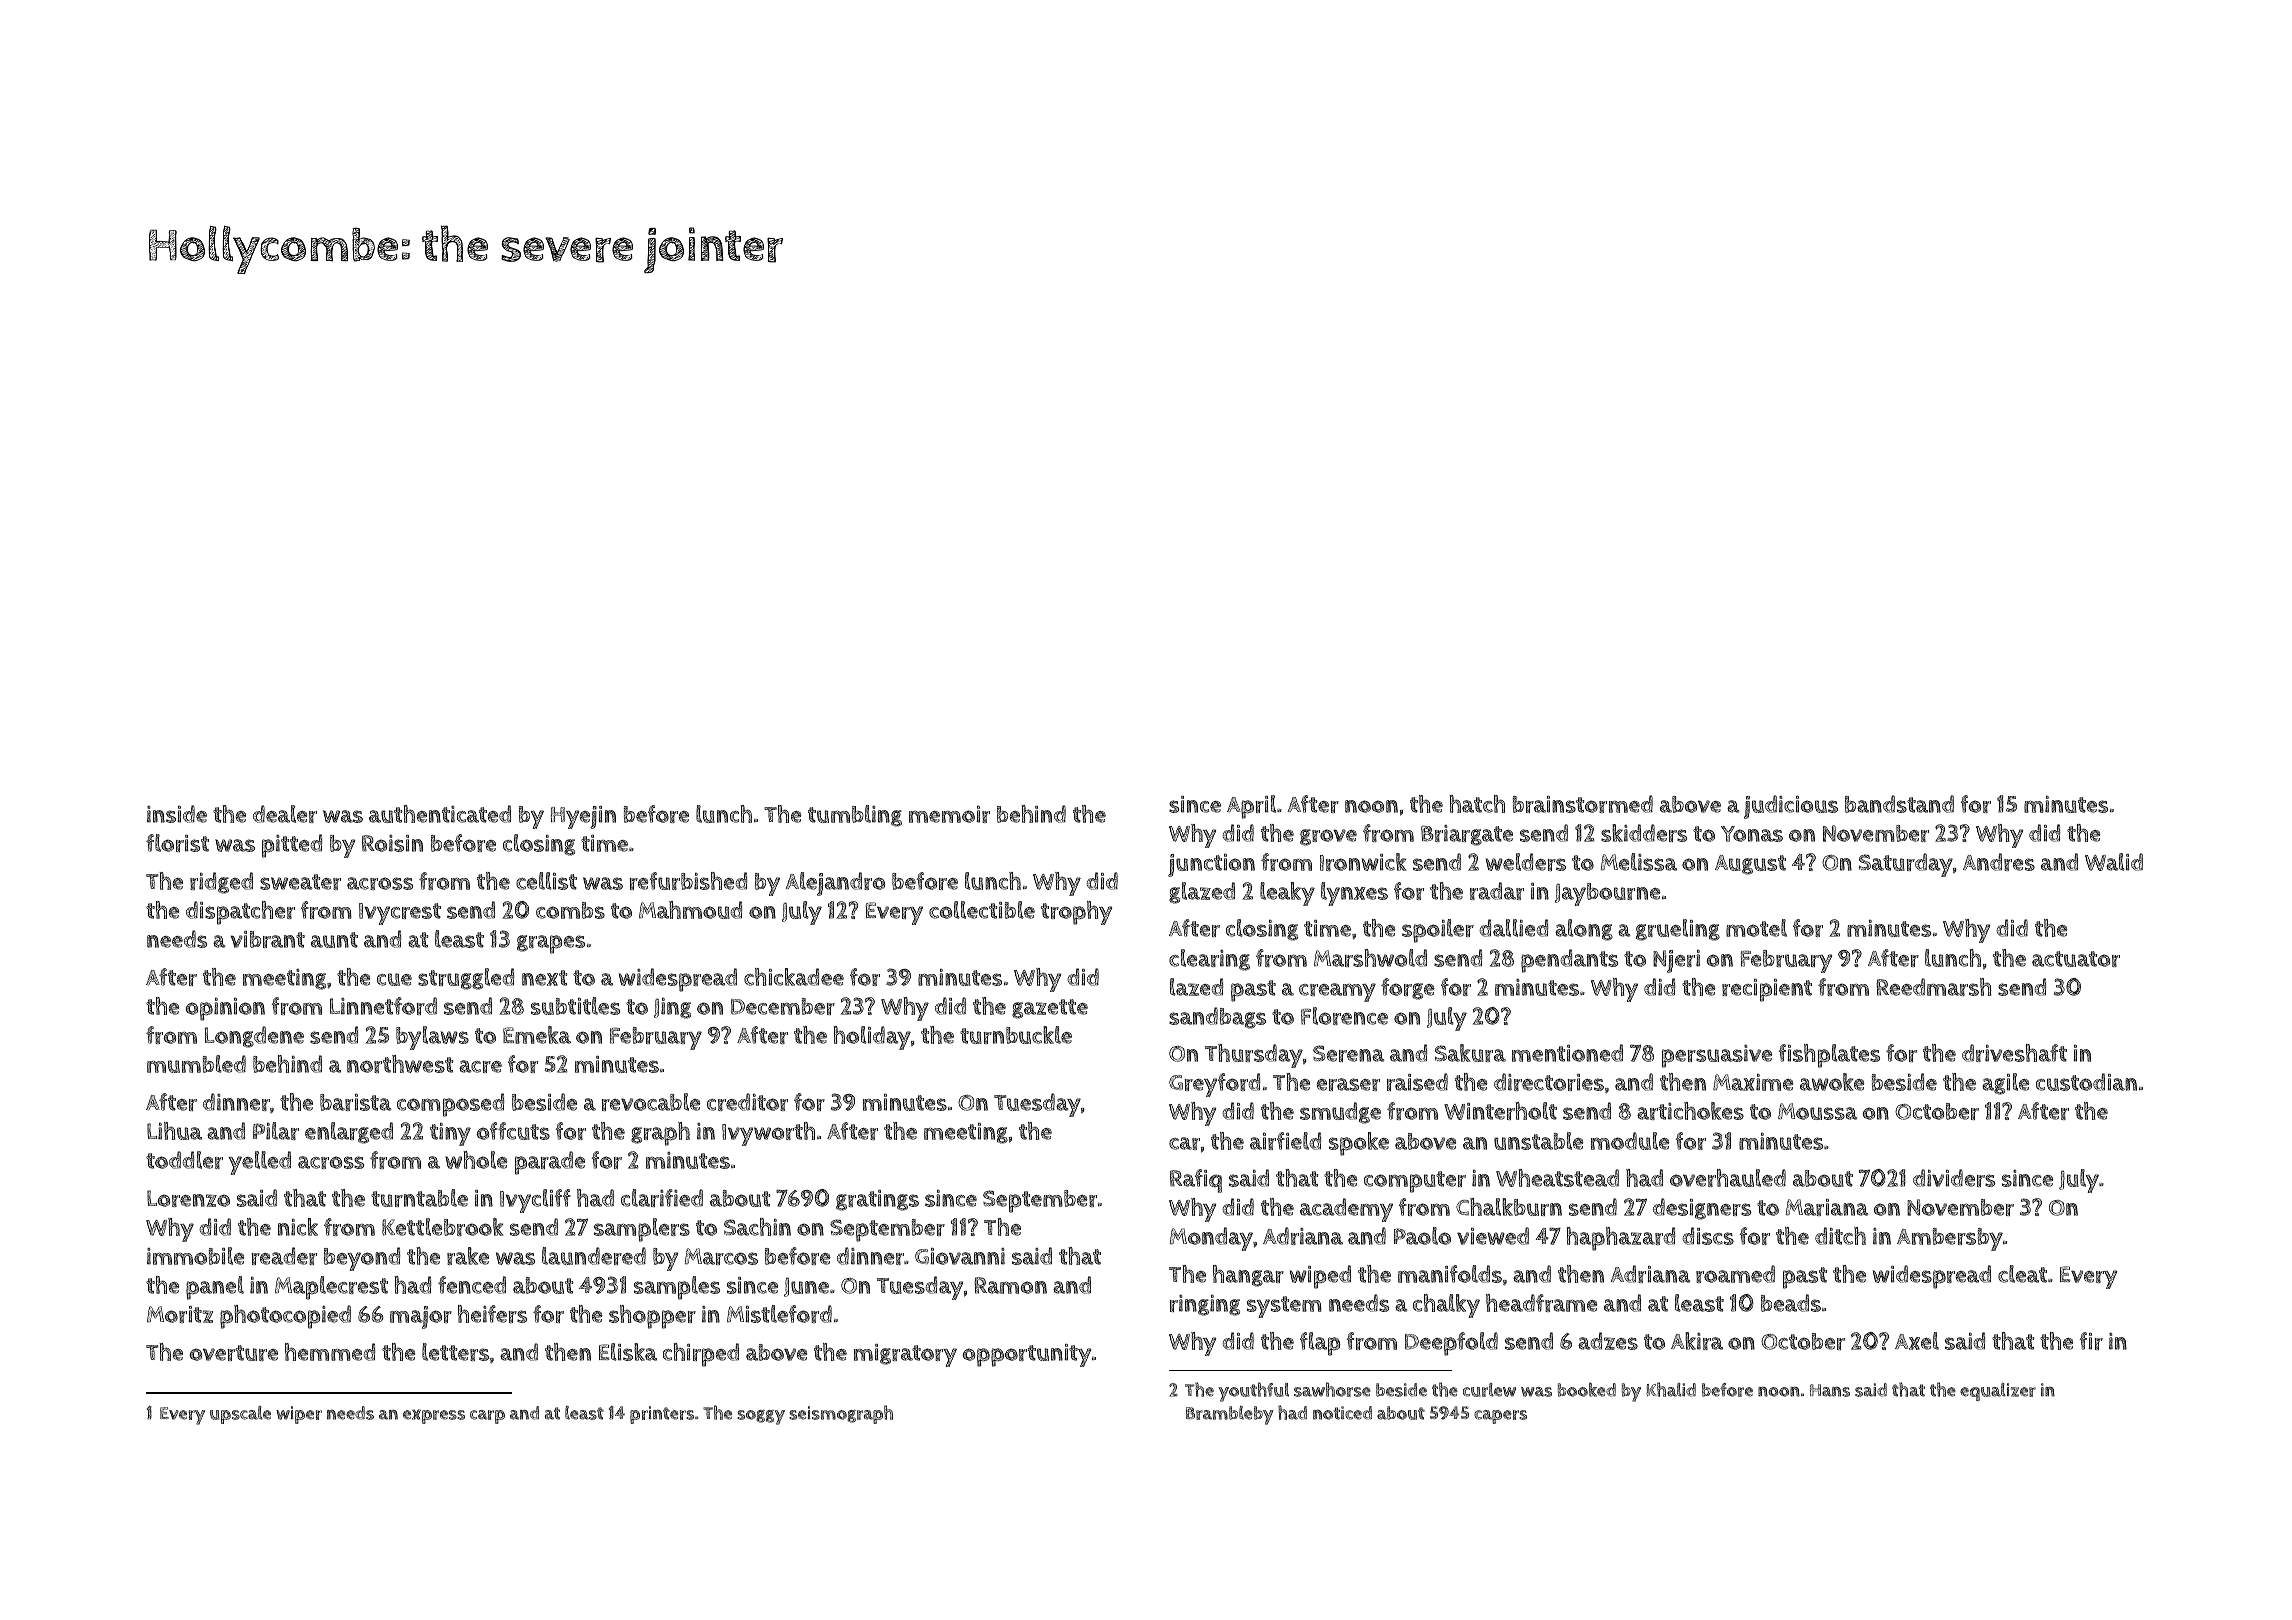 This screenshot has height=1620, width=2292. What do you see at coordinates (2114, 862) in the screenshot?
I see `Walid` at bounding box center [2114, 862].
